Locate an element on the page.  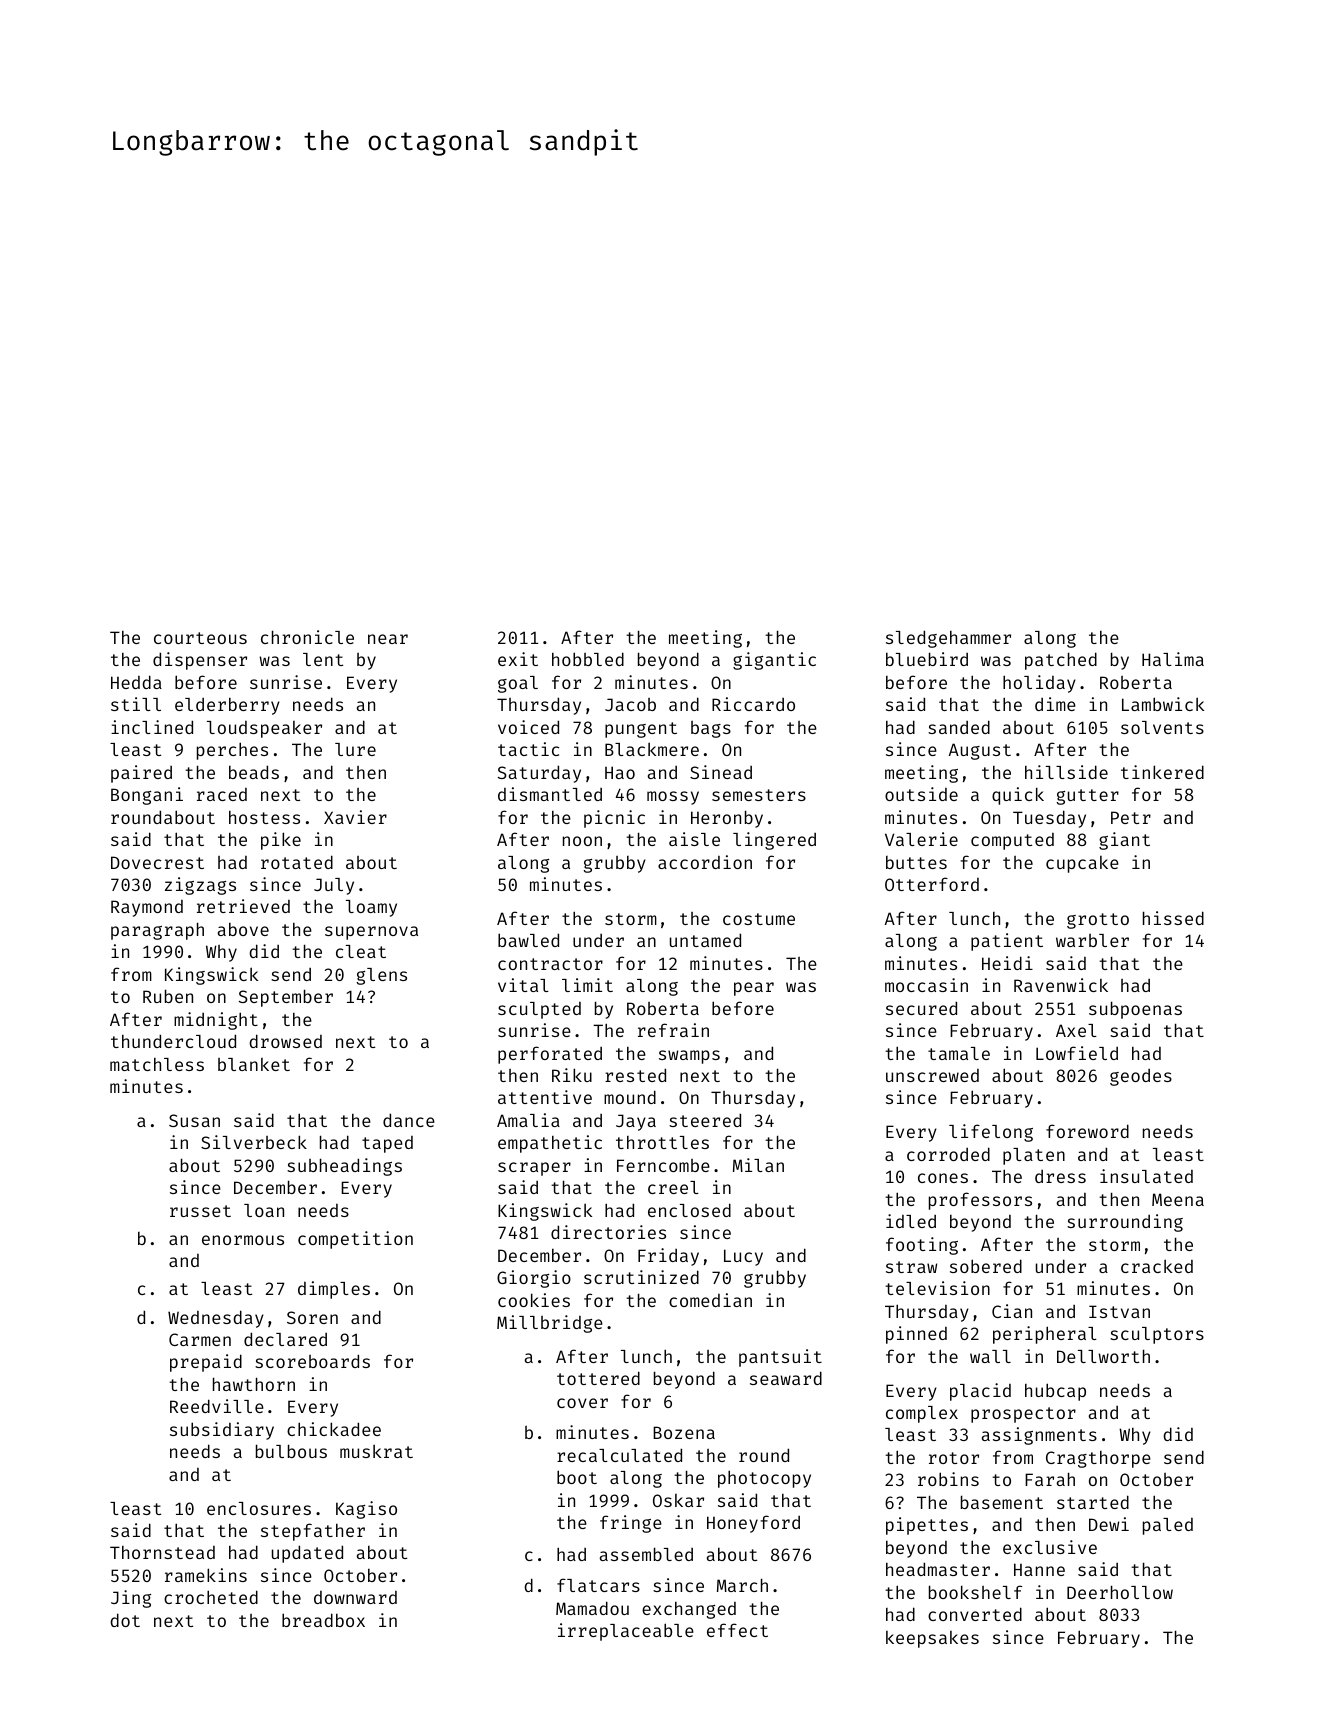
Halima is located at coordinates (1173, 659).
